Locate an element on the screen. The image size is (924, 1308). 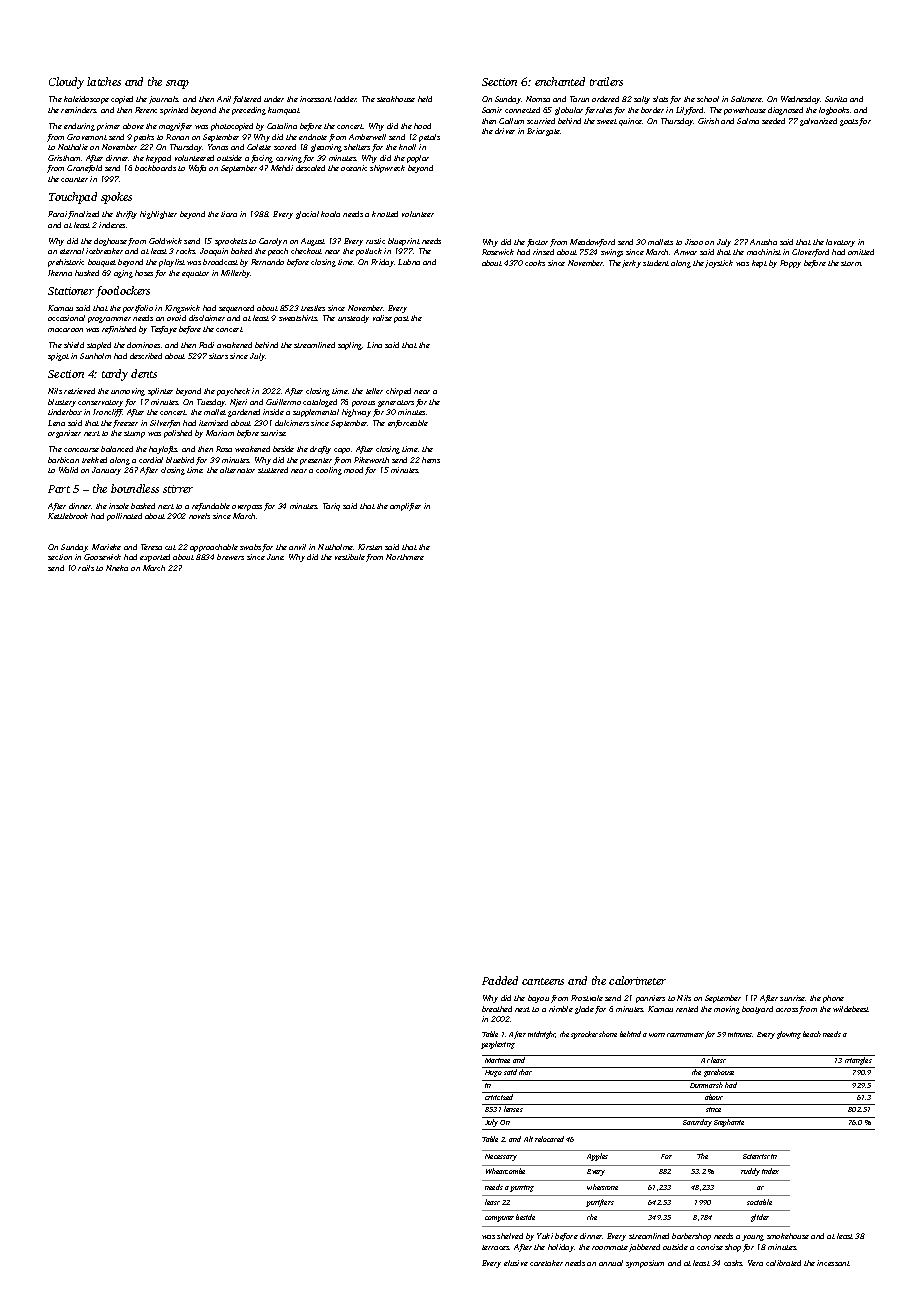
terraces is located at coordinates (496, 1247).
